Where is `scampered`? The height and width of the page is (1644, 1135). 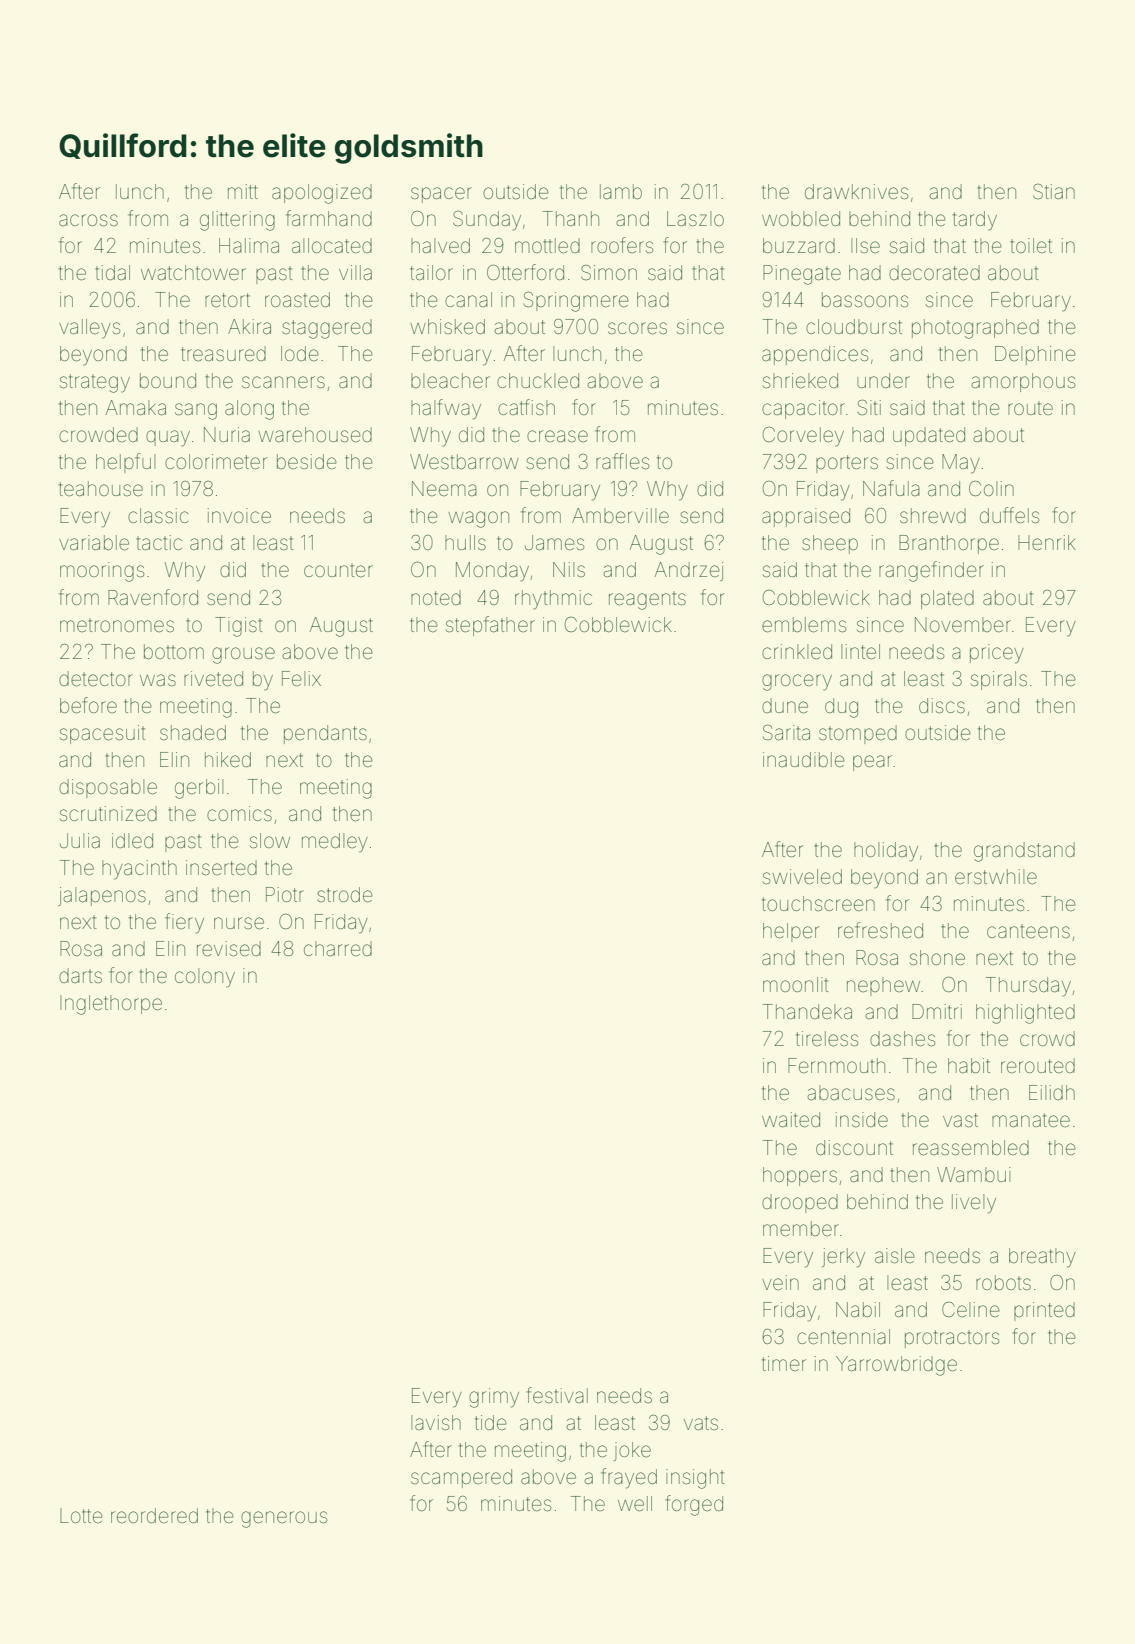 scampered is located at coordinates (461, 1478).
